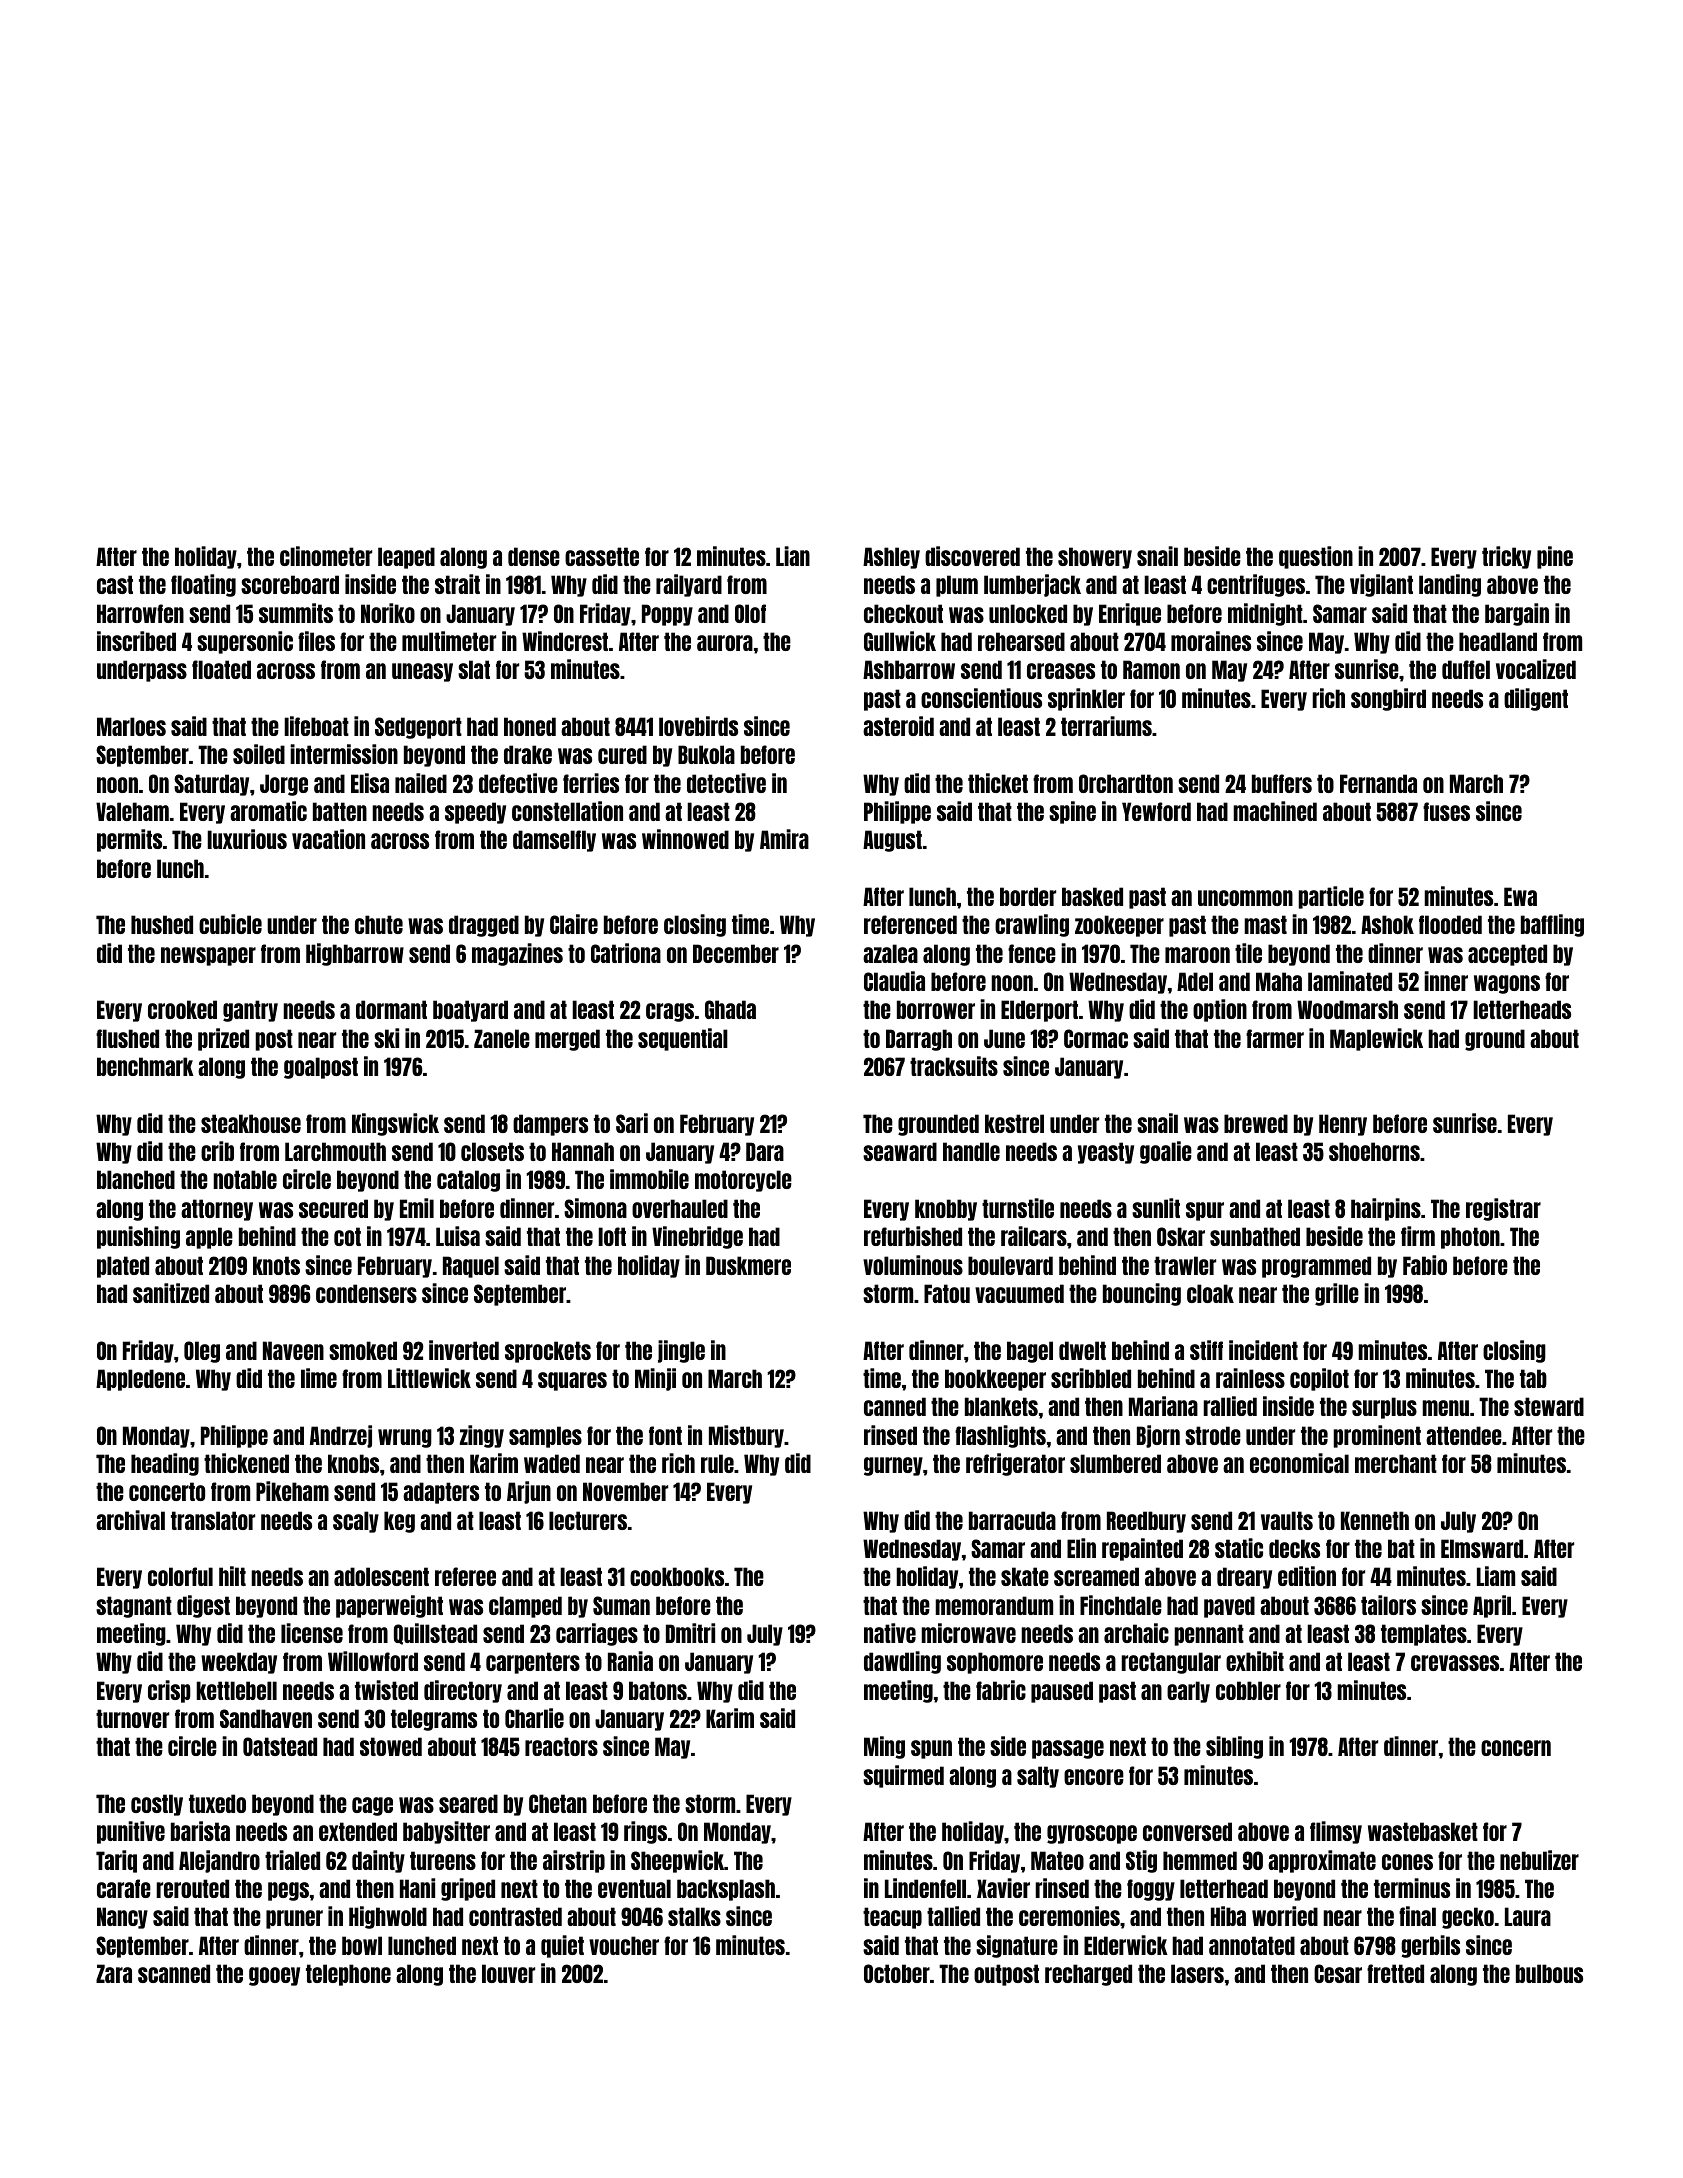  What do you see at coordinates (422, 672) in the image?
I see `uneasy` at bounding box center [422, 672].
